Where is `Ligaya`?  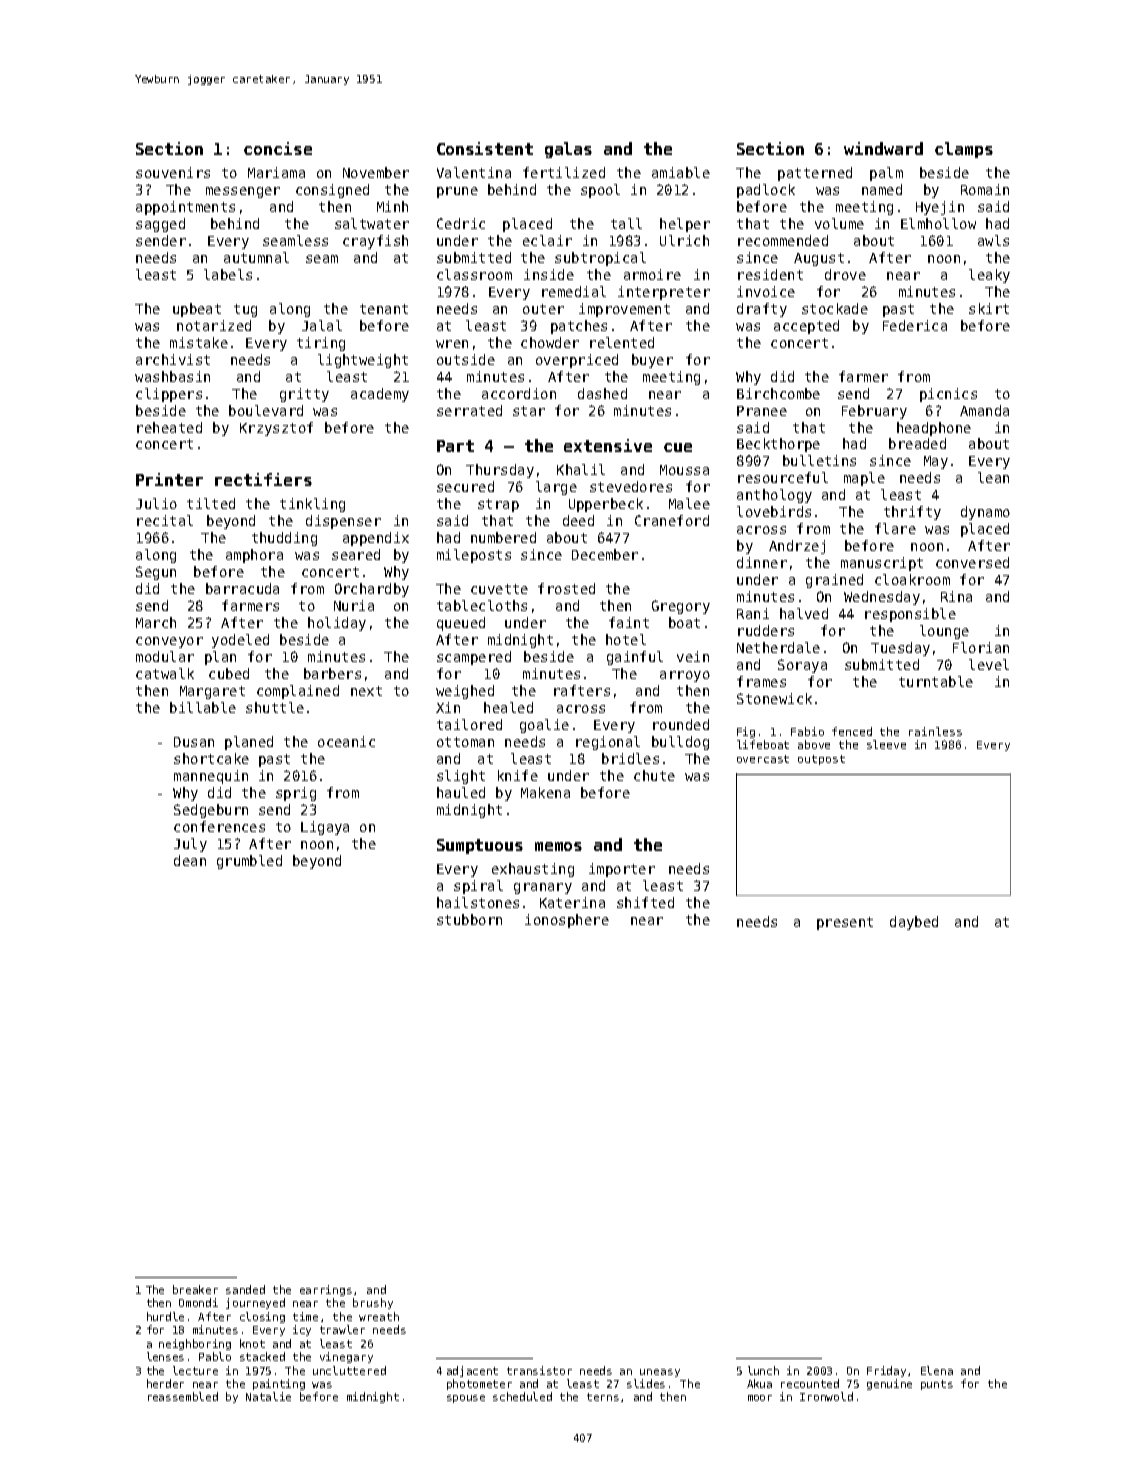
Ligaya is located at coordinates (325, 828).
